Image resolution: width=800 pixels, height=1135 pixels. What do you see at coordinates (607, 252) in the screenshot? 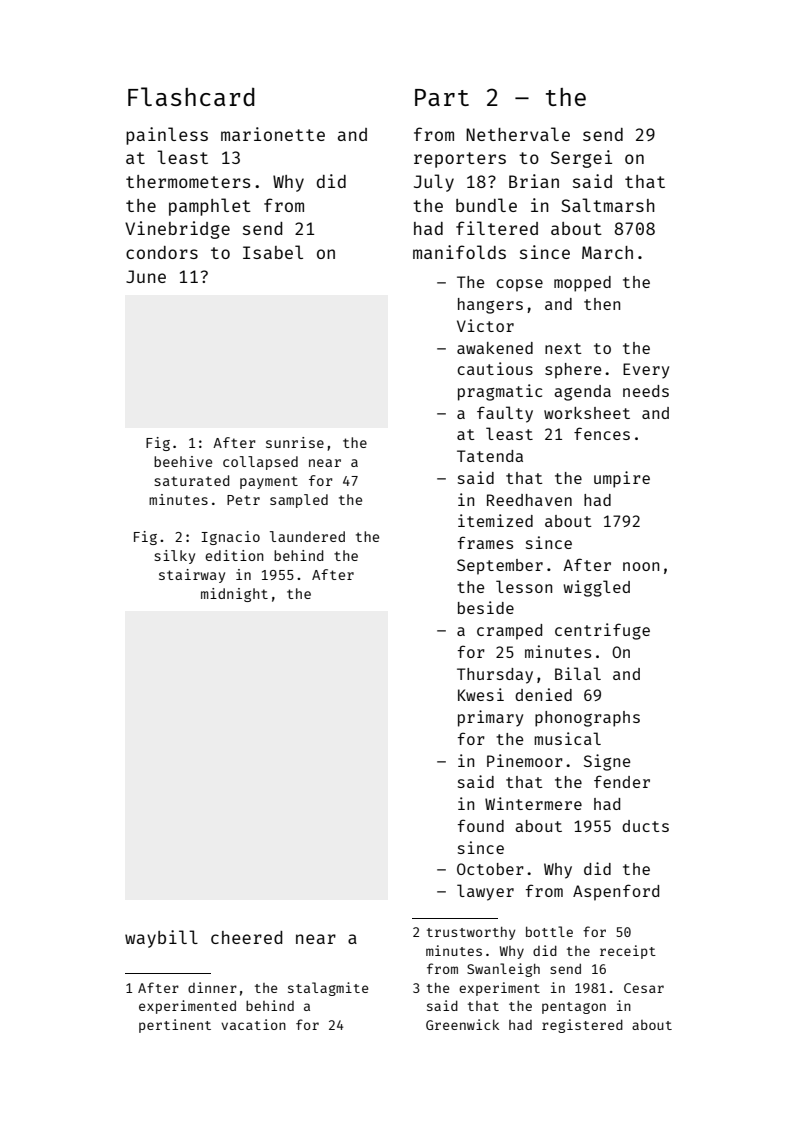
I see `March` at bounding box center [607, 252].
